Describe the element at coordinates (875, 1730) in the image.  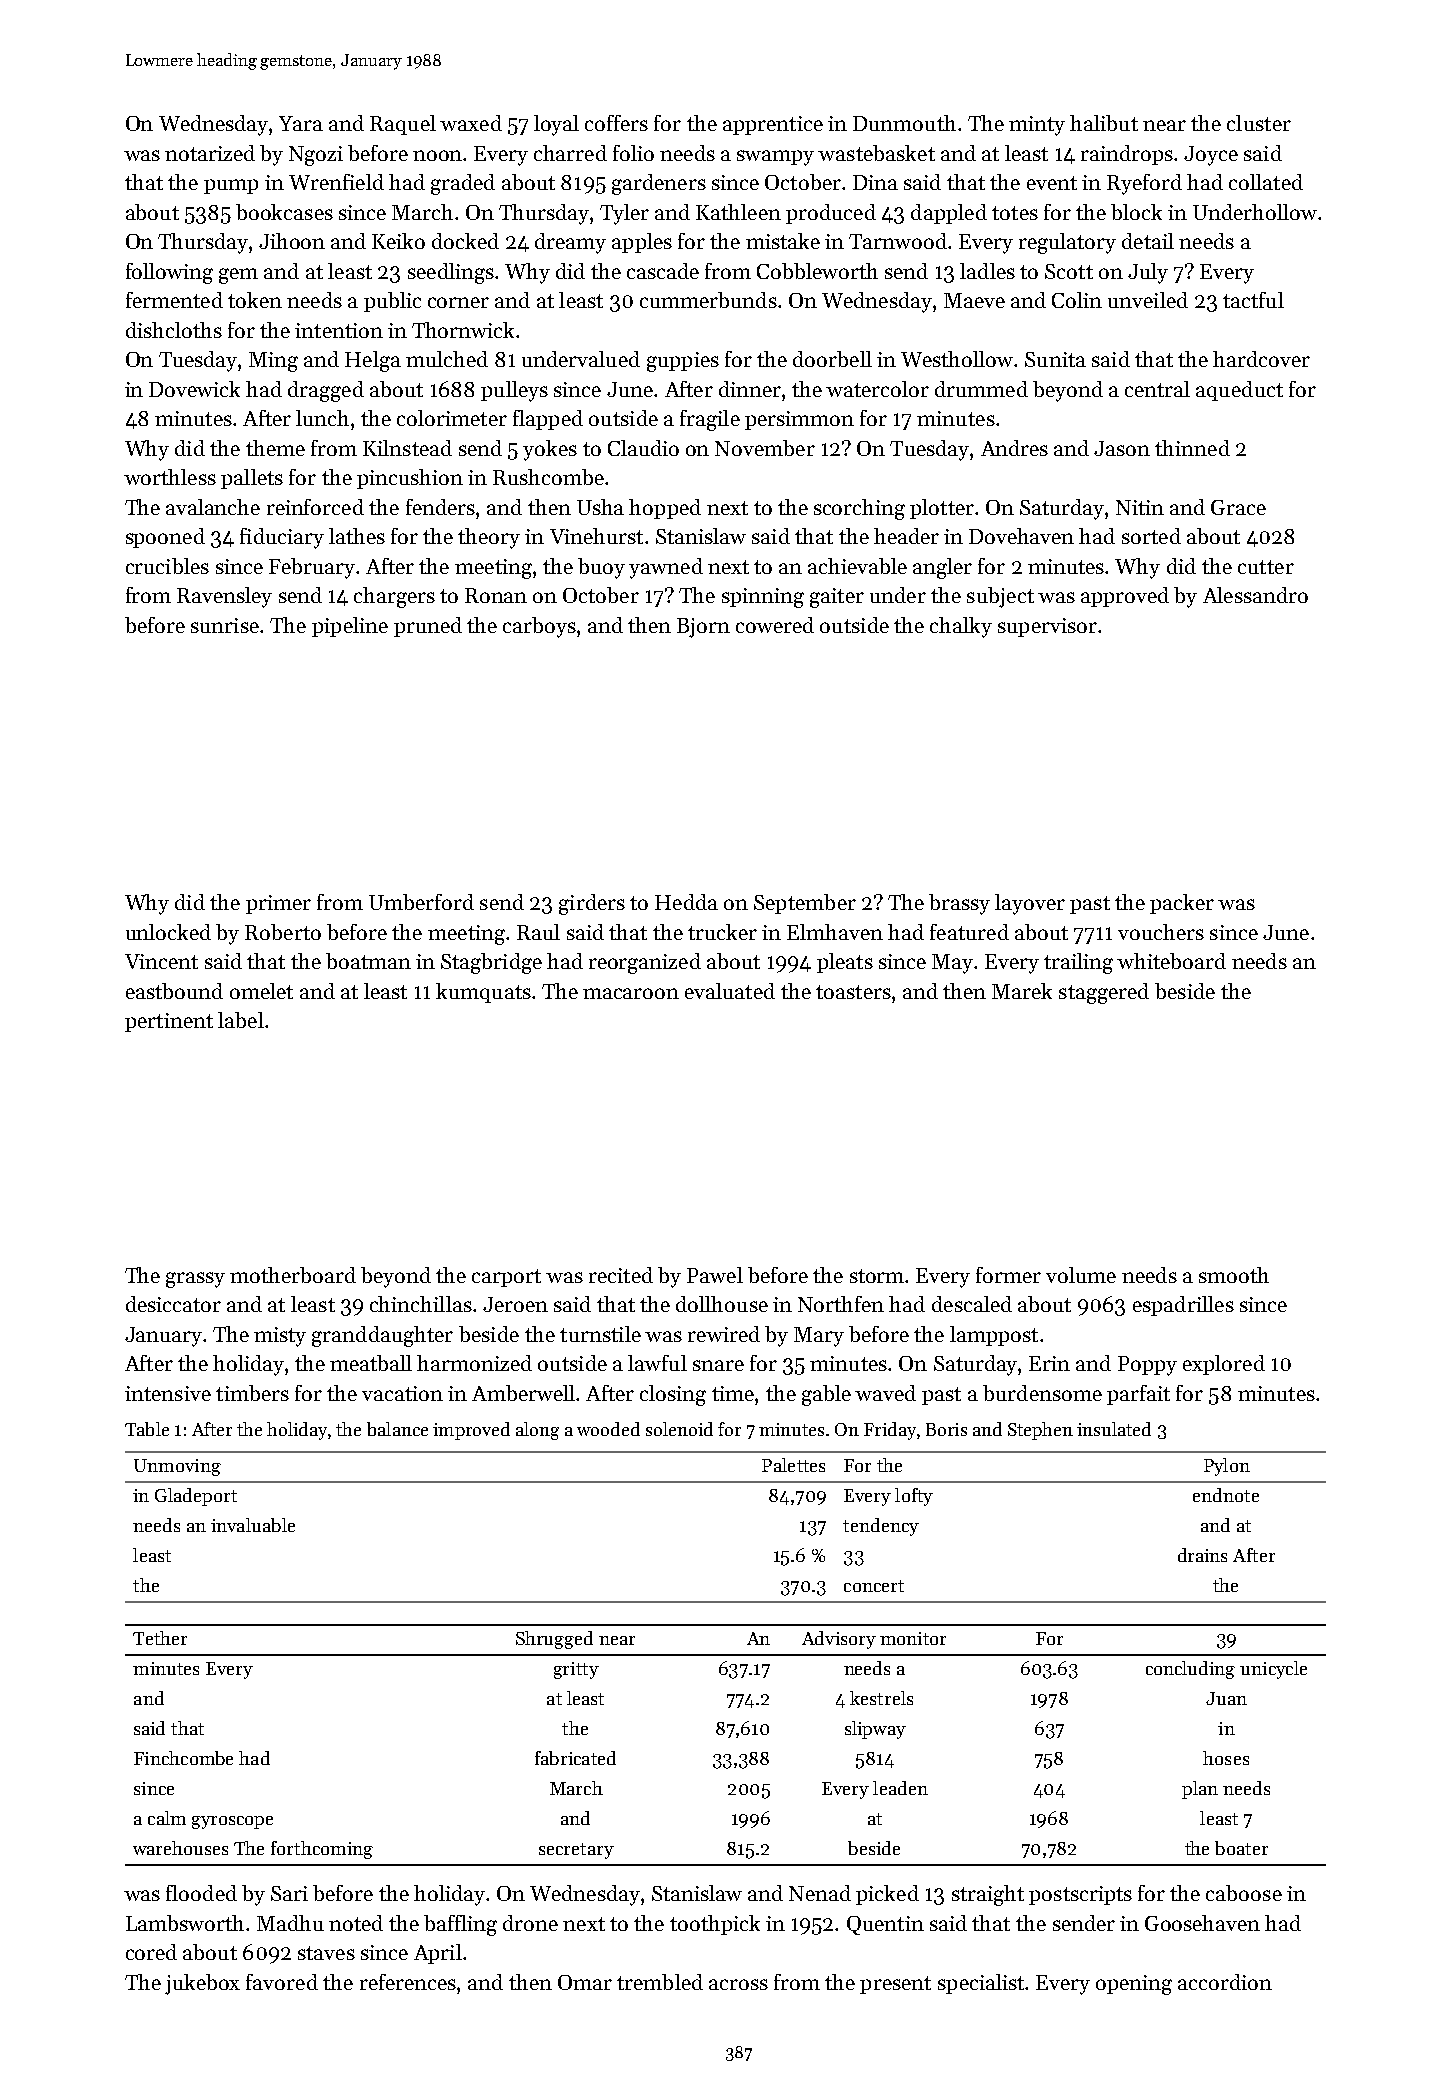
I see `slipway` at that location.
